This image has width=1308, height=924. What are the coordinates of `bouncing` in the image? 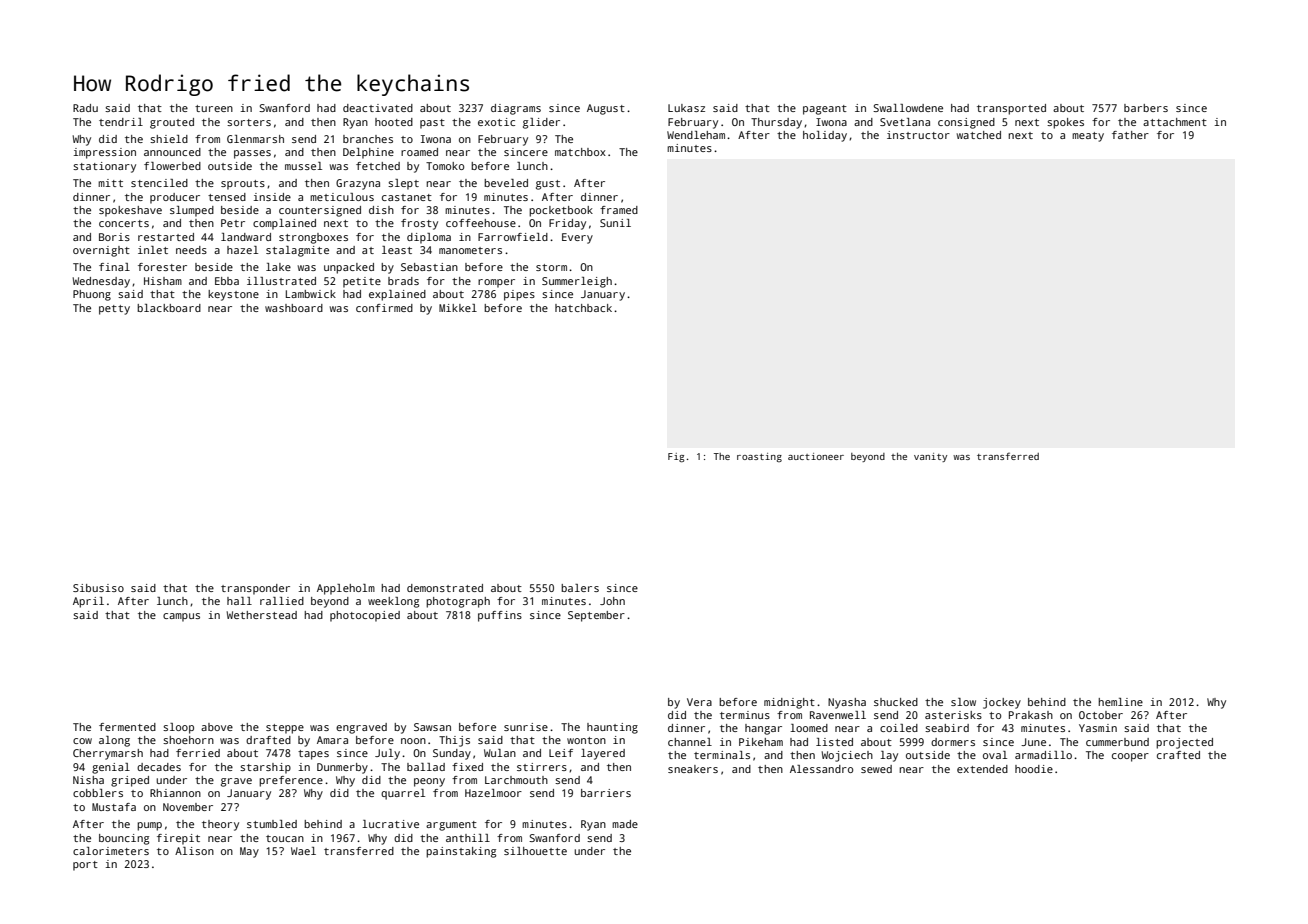 It's located at (124, 839).
